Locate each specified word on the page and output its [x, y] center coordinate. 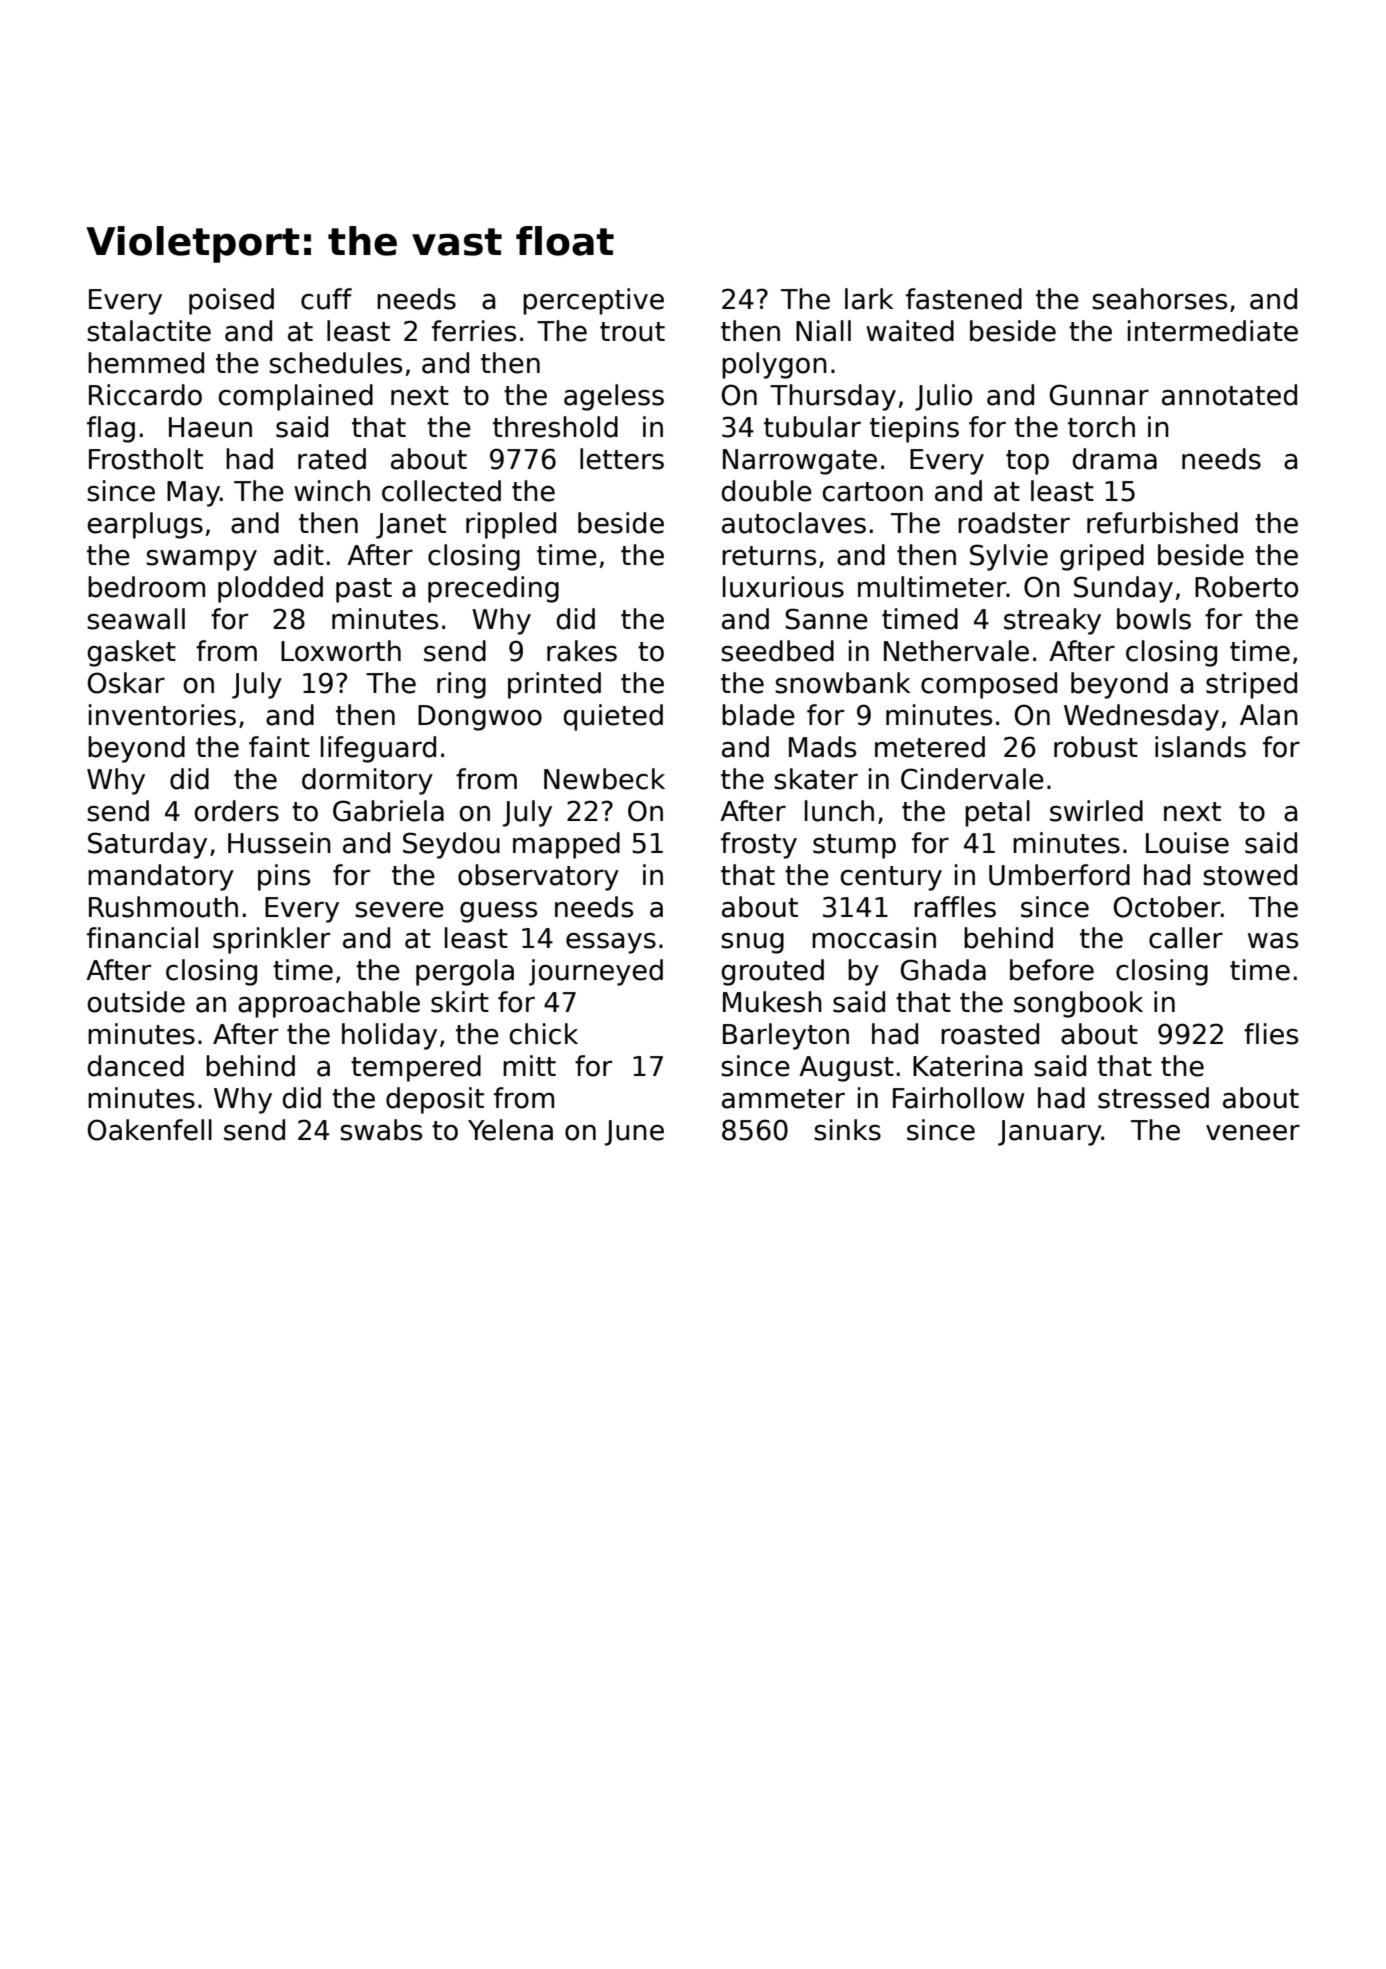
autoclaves [794, 523]
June [634, 1133]
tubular [812, 427]
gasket [131, 653]
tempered [416, 1068]
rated [332, 459]
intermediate [1213, 331]
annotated [1229, 395]
